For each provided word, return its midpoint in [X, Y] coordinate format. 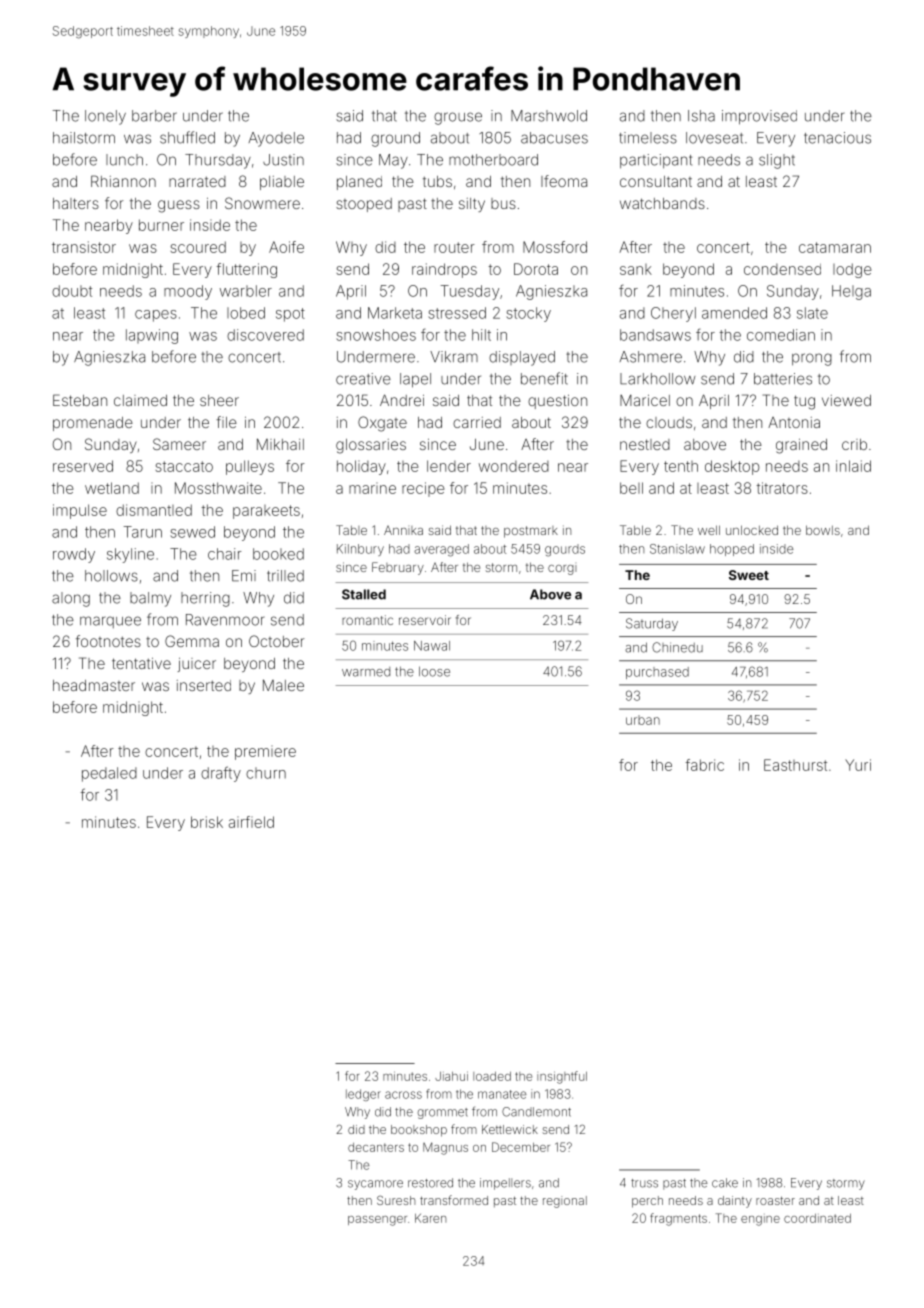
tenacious [837, 138]
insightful [562, 1077]
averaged [441, 550]
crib [854, 444]
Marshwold [549, 116]
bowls [823, 530]
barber [154, 116]
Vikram [454, 357]
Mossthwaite [218, 488]
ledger [363, 1095]
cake [725, 1183]
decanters [376, 1147]
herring [205, 599]
